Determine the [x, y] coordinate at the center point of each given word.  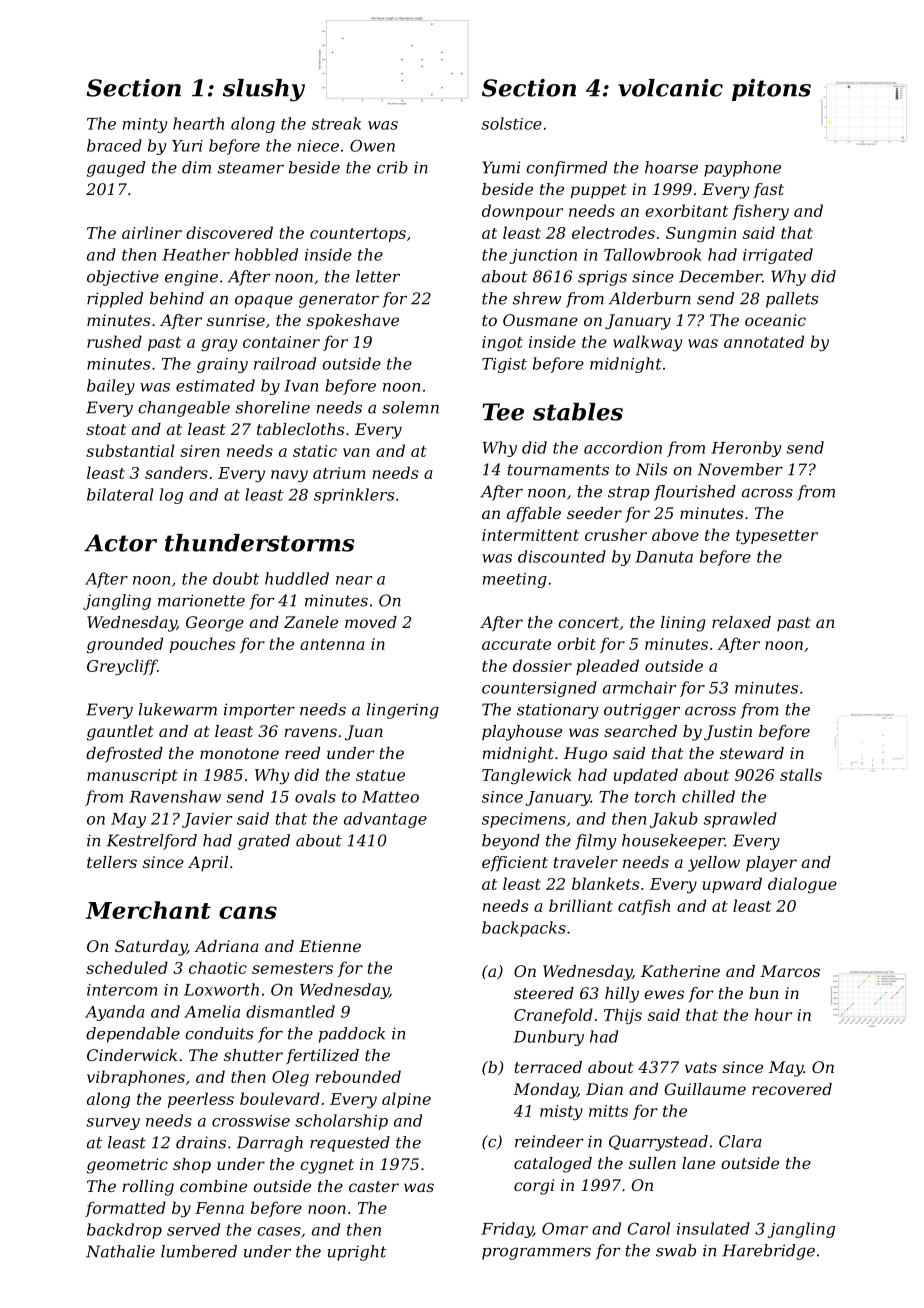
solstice [512, 123]
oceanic [775, 320]
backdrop [124, 1231]
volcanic [670, 88]
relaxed [741, 622]
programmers [536, 1254]
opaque [264, 302]
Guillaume [705, 1089]
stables [578, 412]
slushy [264, 90]
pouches [202, 645]
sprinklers [354, 496]
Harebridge [768, 1252]
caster [374, 1186]
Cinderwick [132, 1055]
